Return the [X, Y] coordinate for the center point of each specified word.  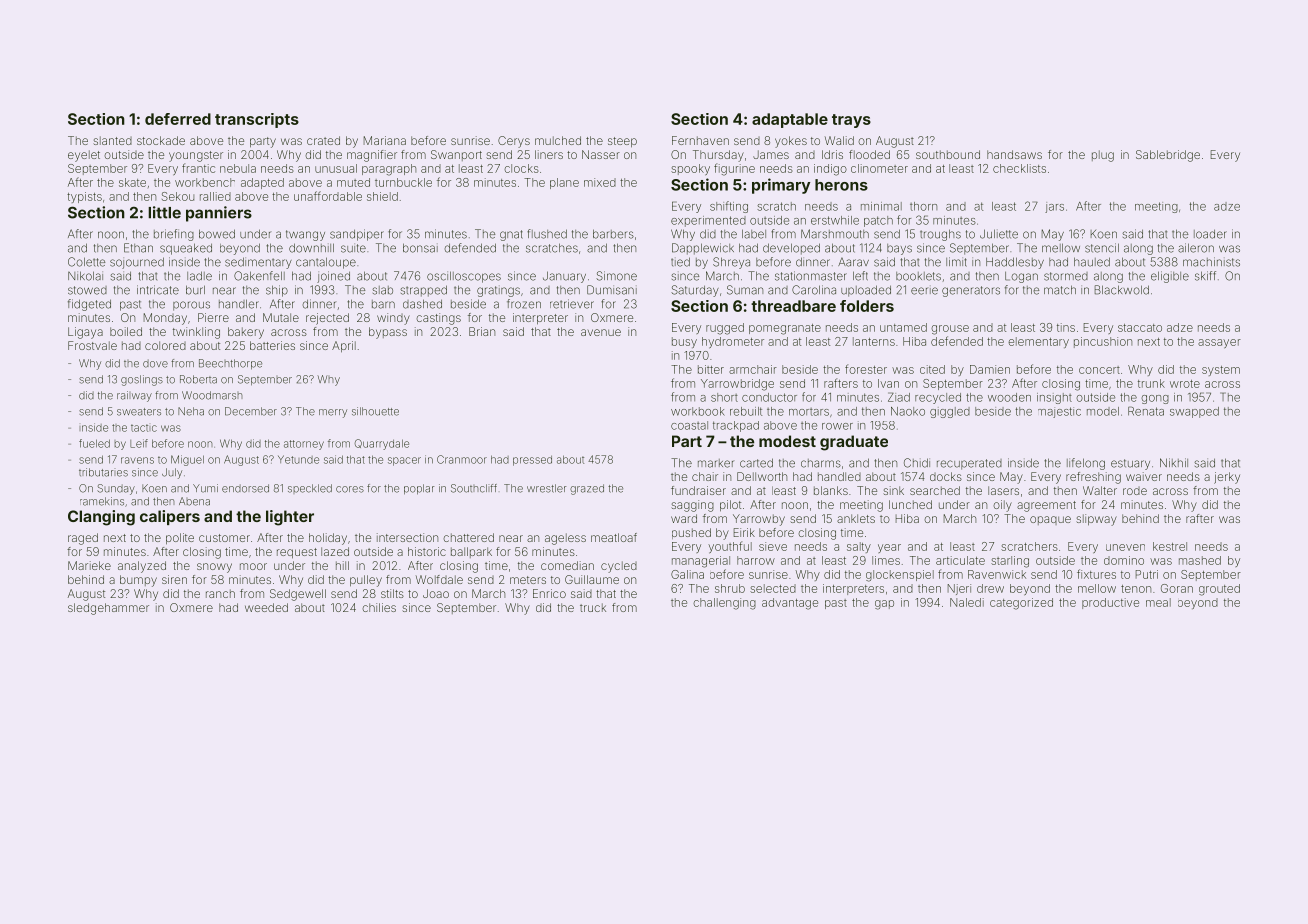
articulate [960, 560]
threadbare [793, 306]
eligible [1170, 277]
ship [277, 291]
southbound [948, 154]
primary [781, 186]
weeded [266, 607]
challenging [724, 604]
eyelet [84, 156]
